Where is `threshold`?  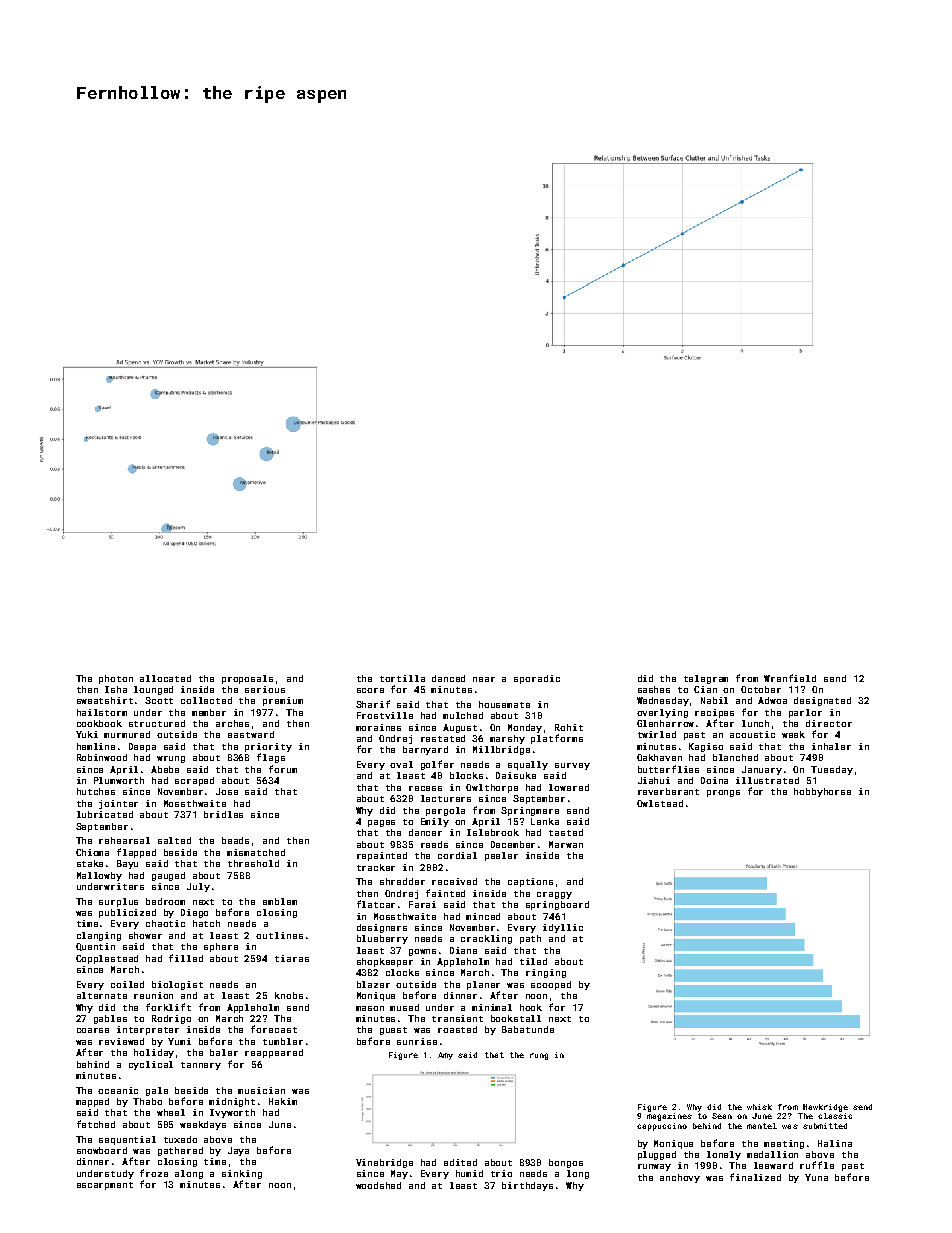
threshold is located at coordinates (253, 863).
